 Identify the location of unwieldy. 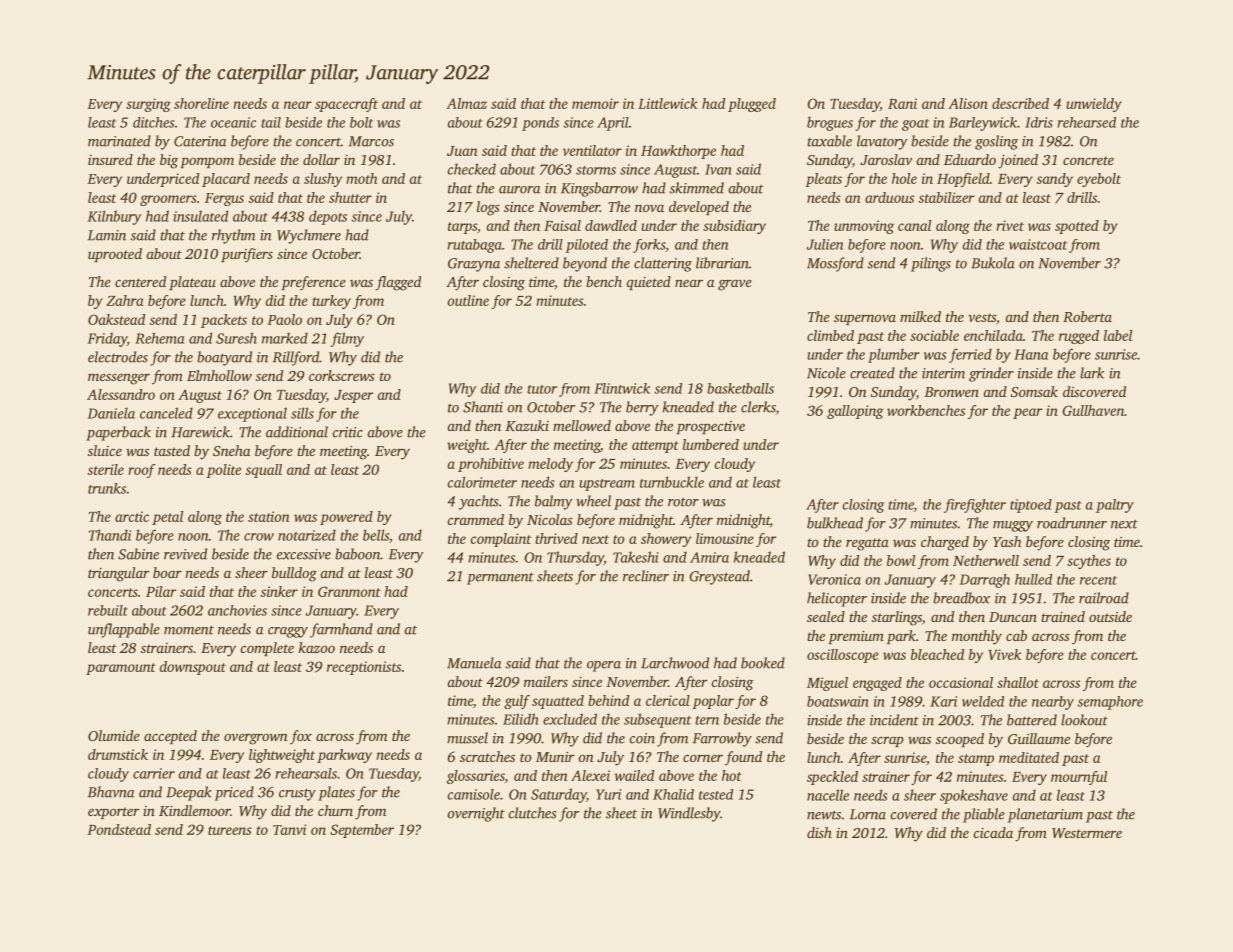
(1094, 105).
